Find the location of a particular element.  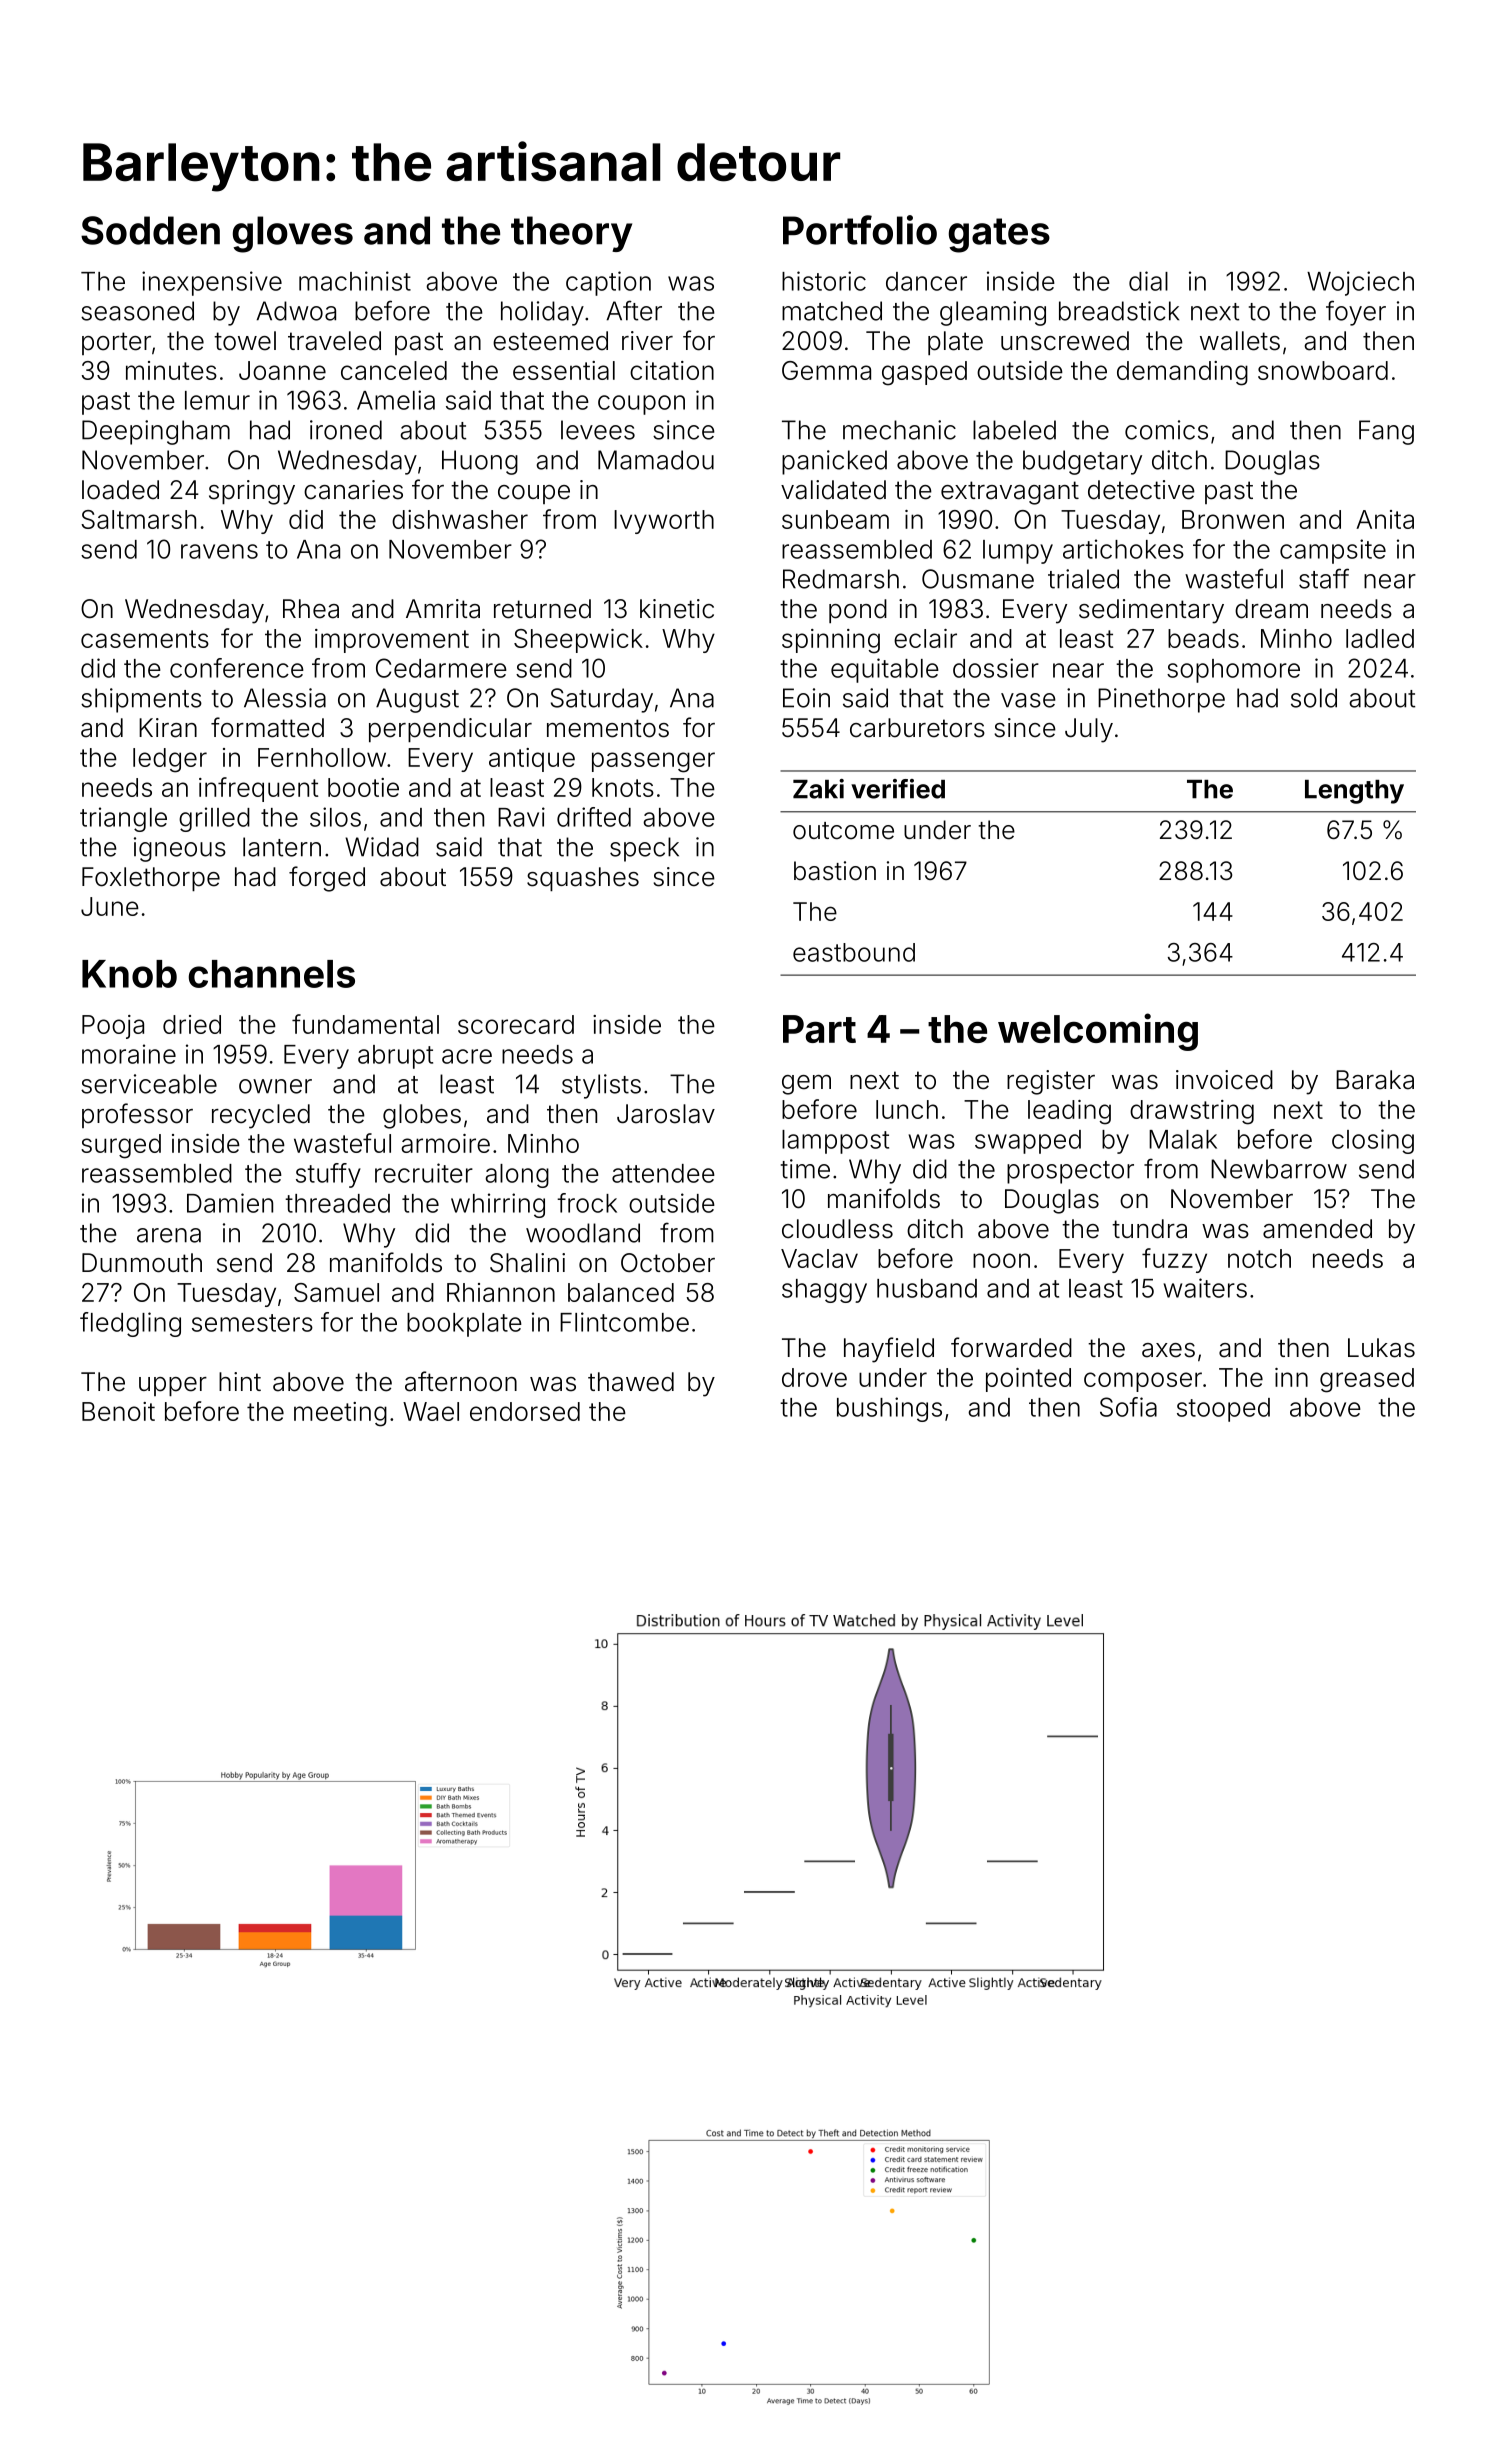

Knob is located at coordinates (129, 974).
